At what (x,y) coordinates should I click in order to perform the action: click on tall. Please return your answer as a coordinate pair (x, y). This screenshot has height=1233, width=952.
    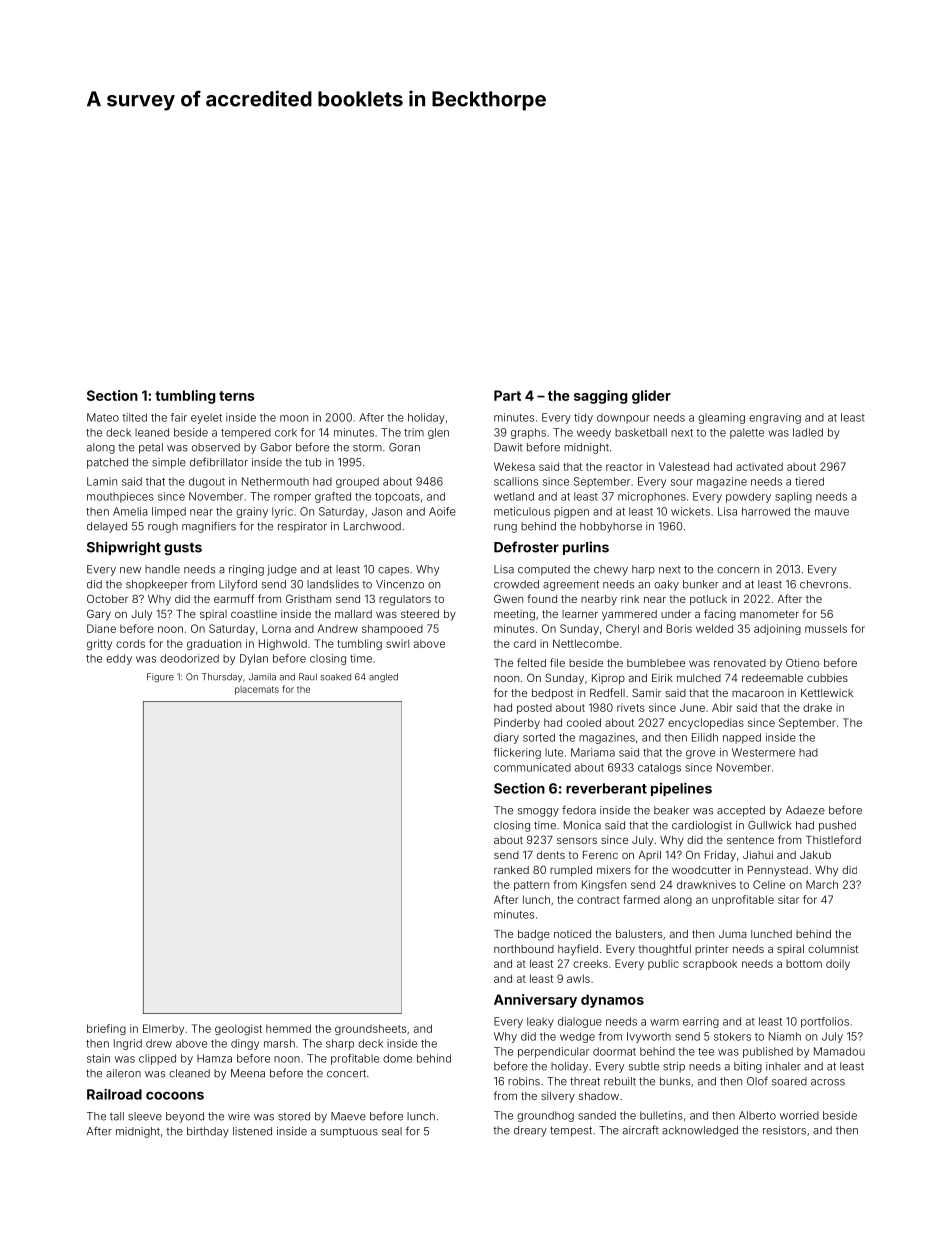
    Looking at the image, I should click on (117, 1116).
